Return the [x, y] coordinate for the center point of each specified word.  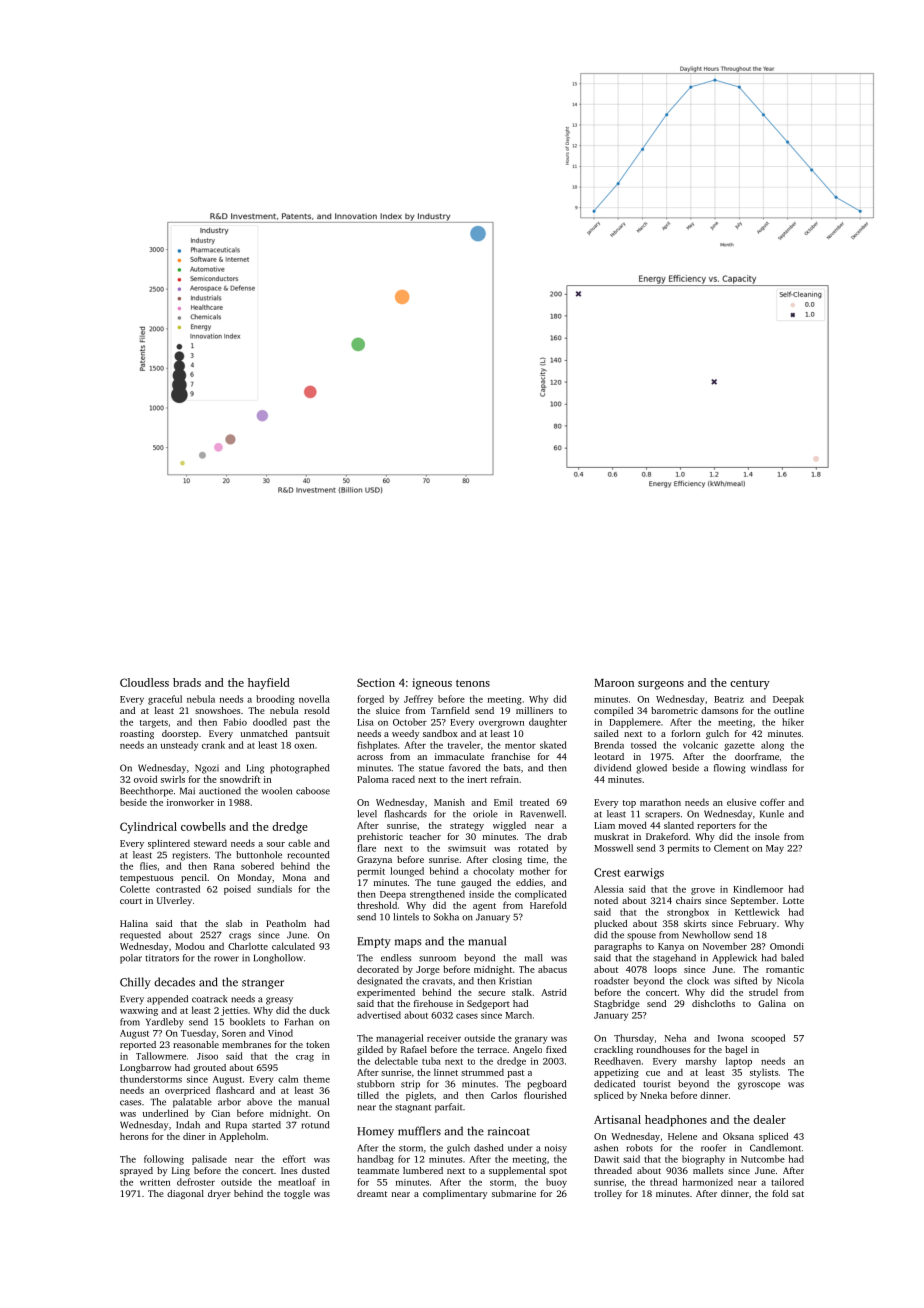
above [259, 1102]
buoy [556, 1183]
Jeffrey [418, 700]
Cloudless [144, 682]
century [750, 685]
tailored [787, 1182]
